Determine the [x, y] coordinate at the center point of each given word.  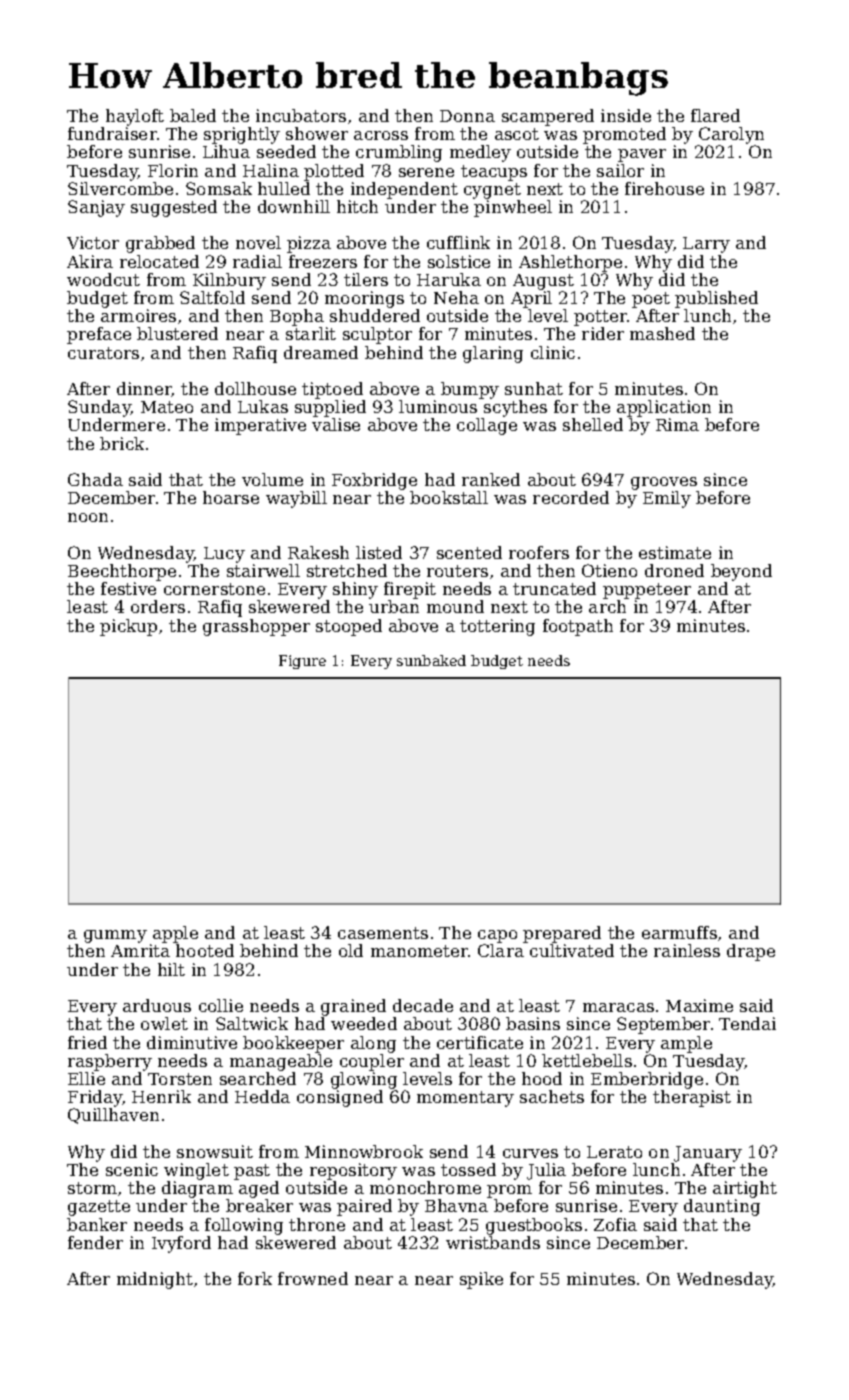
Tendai [747, 1023]
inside [626, 115]
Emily [667, 499]
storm [92, 1188]
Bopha [297, 317]
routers [457, 571]
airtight [745, 1189]
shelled [593, 424]
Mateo [167, 407]
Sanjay [96, 208]
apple [175, 934]
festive [128, 588]
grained [353, 1007]
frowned [313, 1278]
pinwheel [513, 208]
